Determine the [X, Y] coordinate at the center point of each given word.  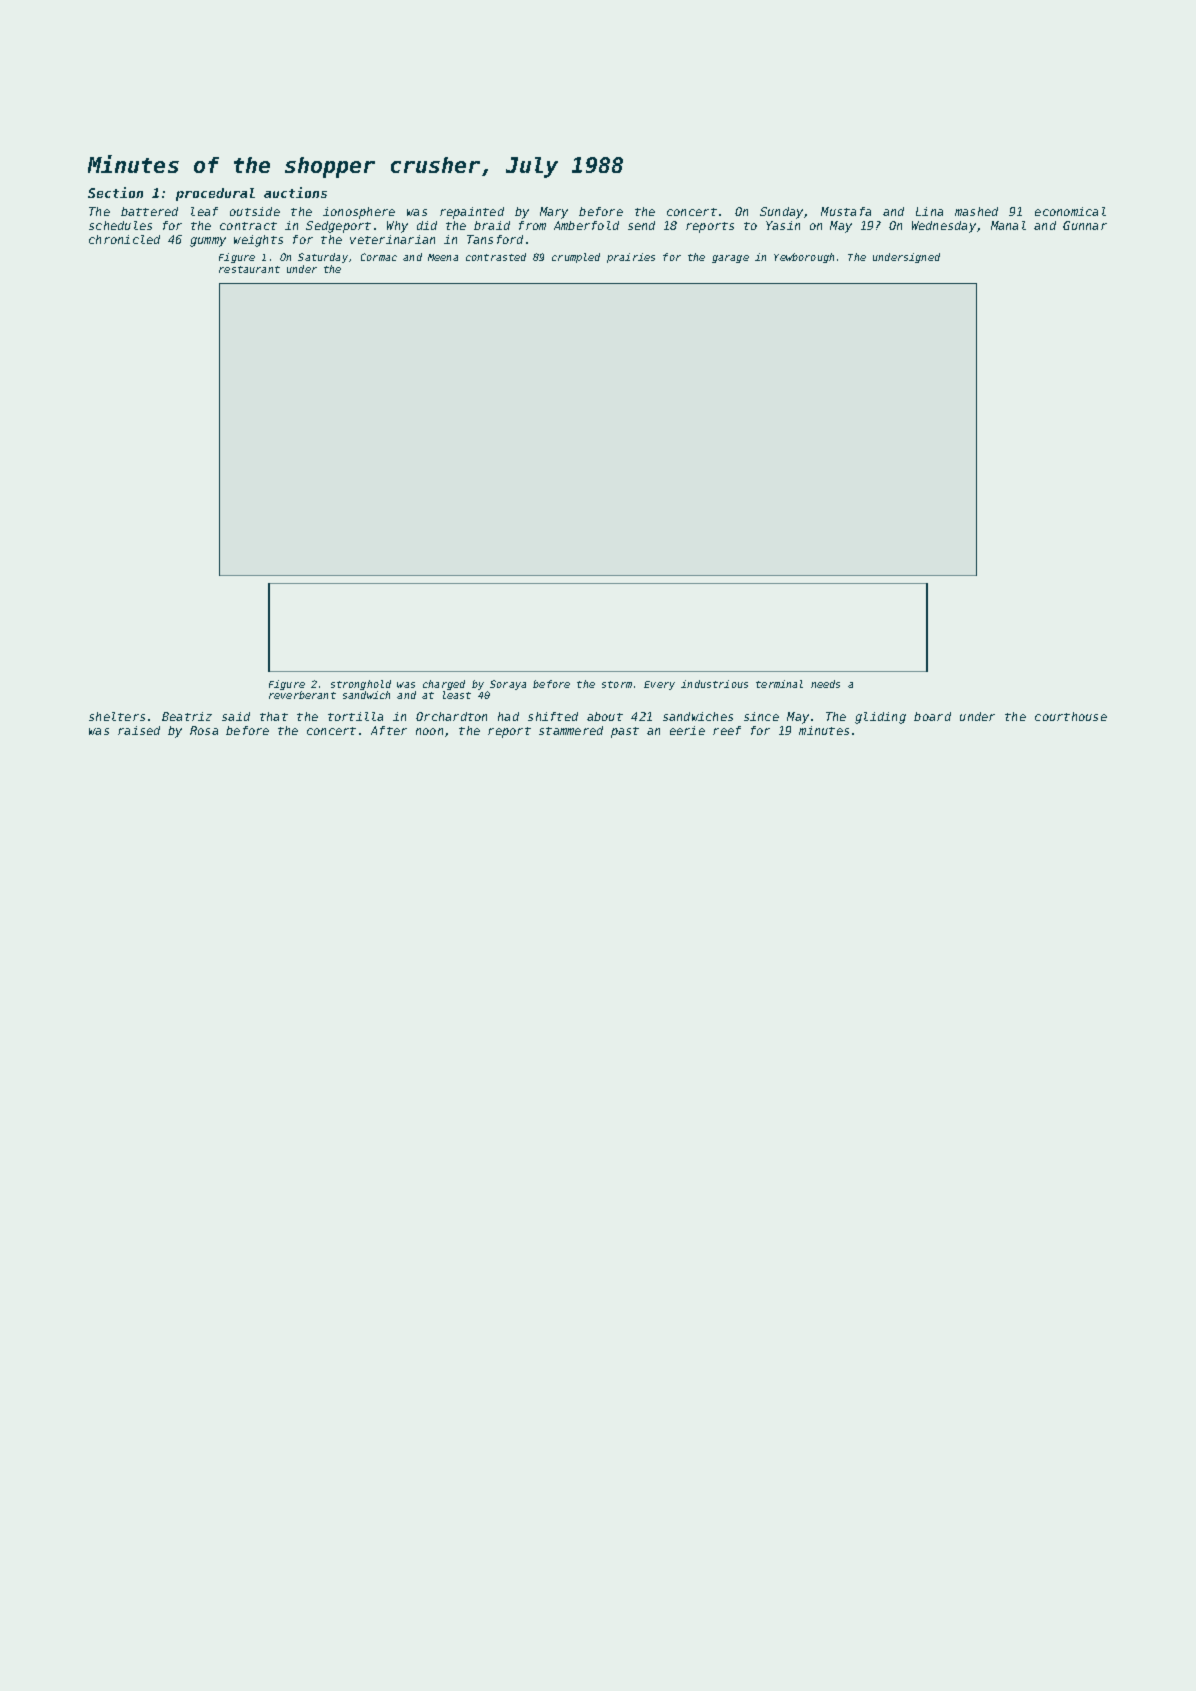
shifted [553, 716]
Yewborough [804, 258]
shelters [117, 716]
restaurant [249, 269]
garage [730, 259]
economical [1070, 211]
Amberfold [586, 225]
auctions [295, 192]
